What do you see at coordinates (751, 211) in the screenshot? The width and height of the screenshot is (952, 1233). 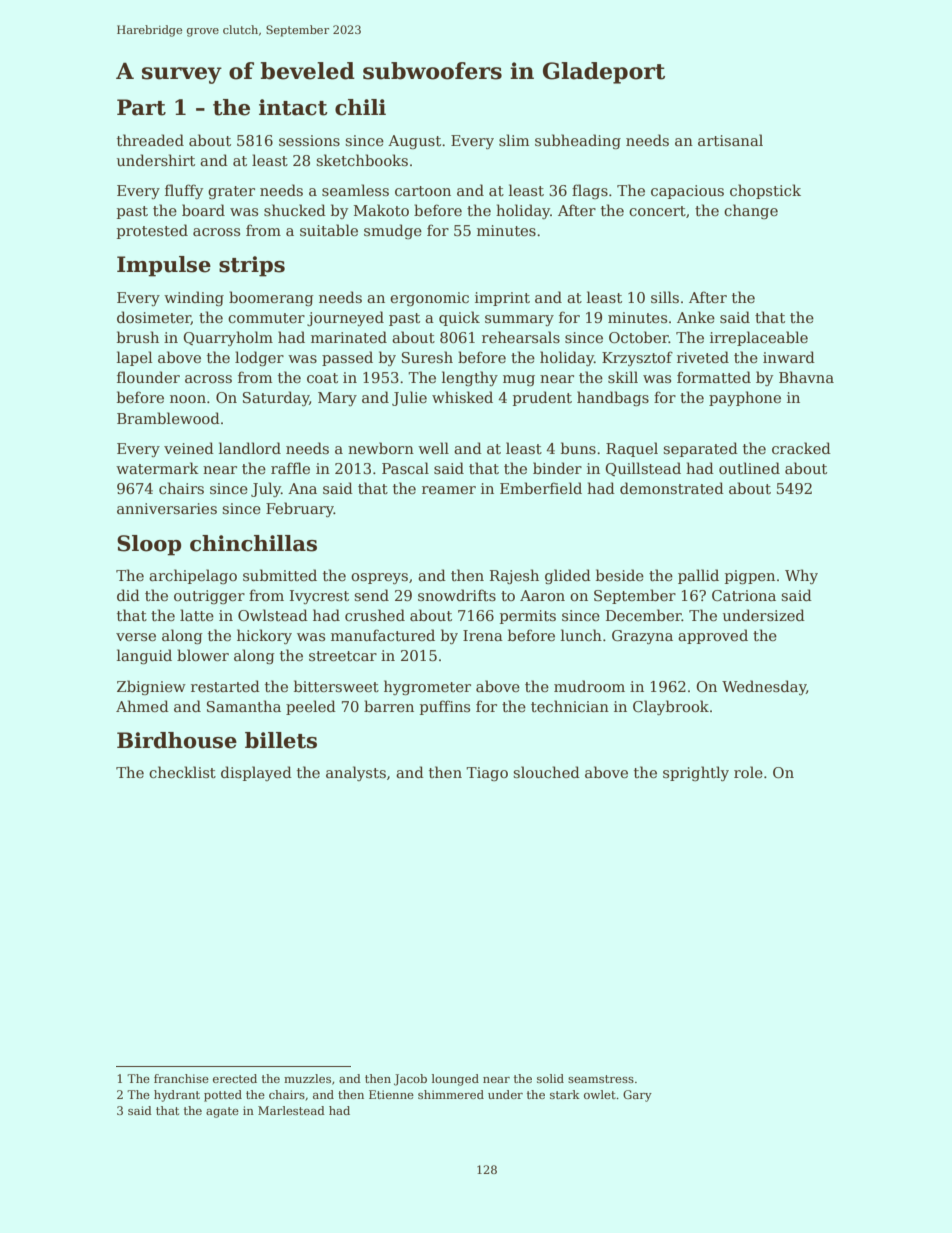 I see `change` at bounding box center [751, 211].
